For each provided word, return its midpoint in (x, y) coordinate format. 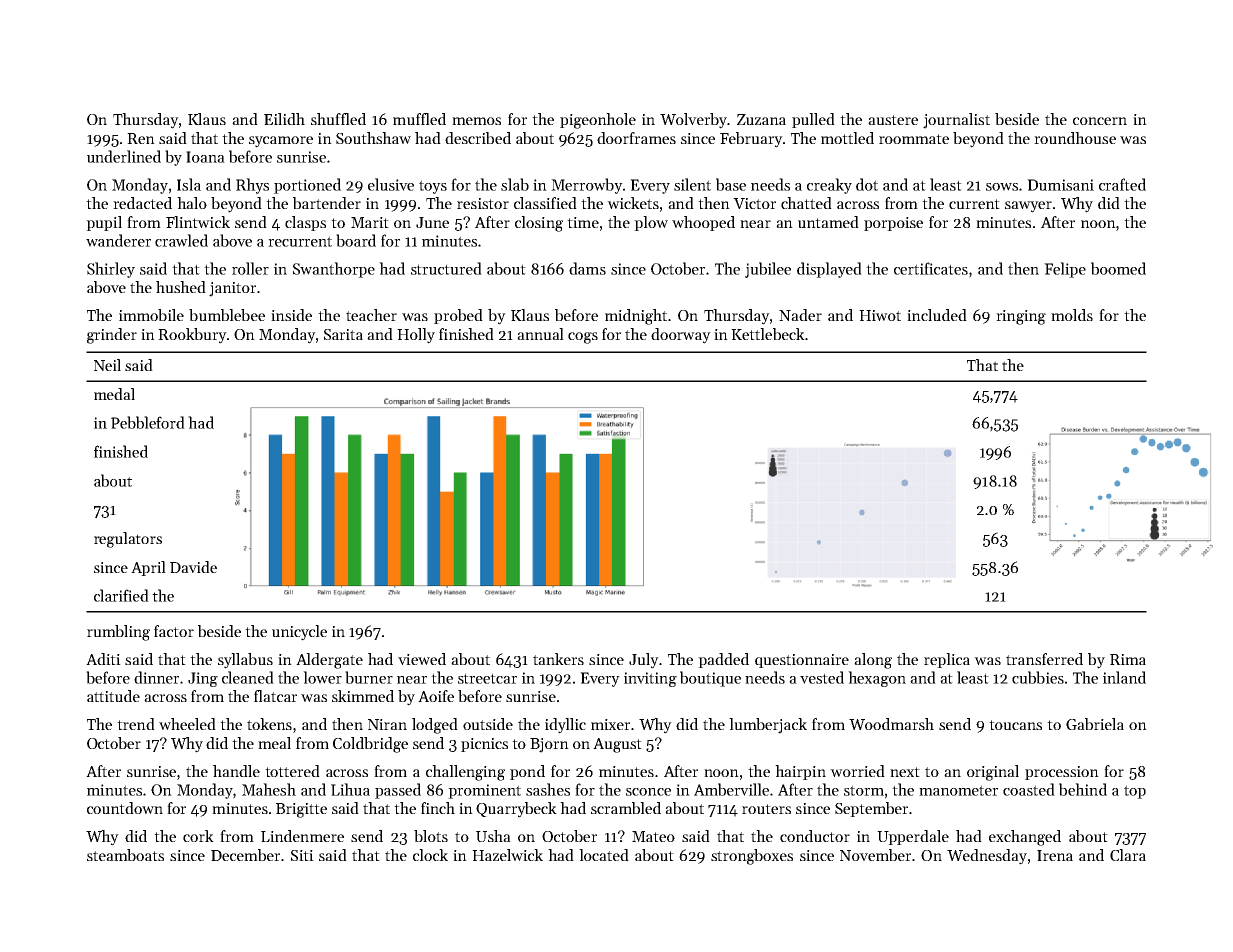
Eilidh (284, 119)
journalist (956, 121)
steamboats (125, 855)
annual (540, 334)
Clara (1128, 855)
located (604, 855)
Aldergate (329, 661)
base (731, 184)
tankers (558, 659)
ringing (1021, 317)
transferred (1044, 659)
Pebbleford (148, 422)
